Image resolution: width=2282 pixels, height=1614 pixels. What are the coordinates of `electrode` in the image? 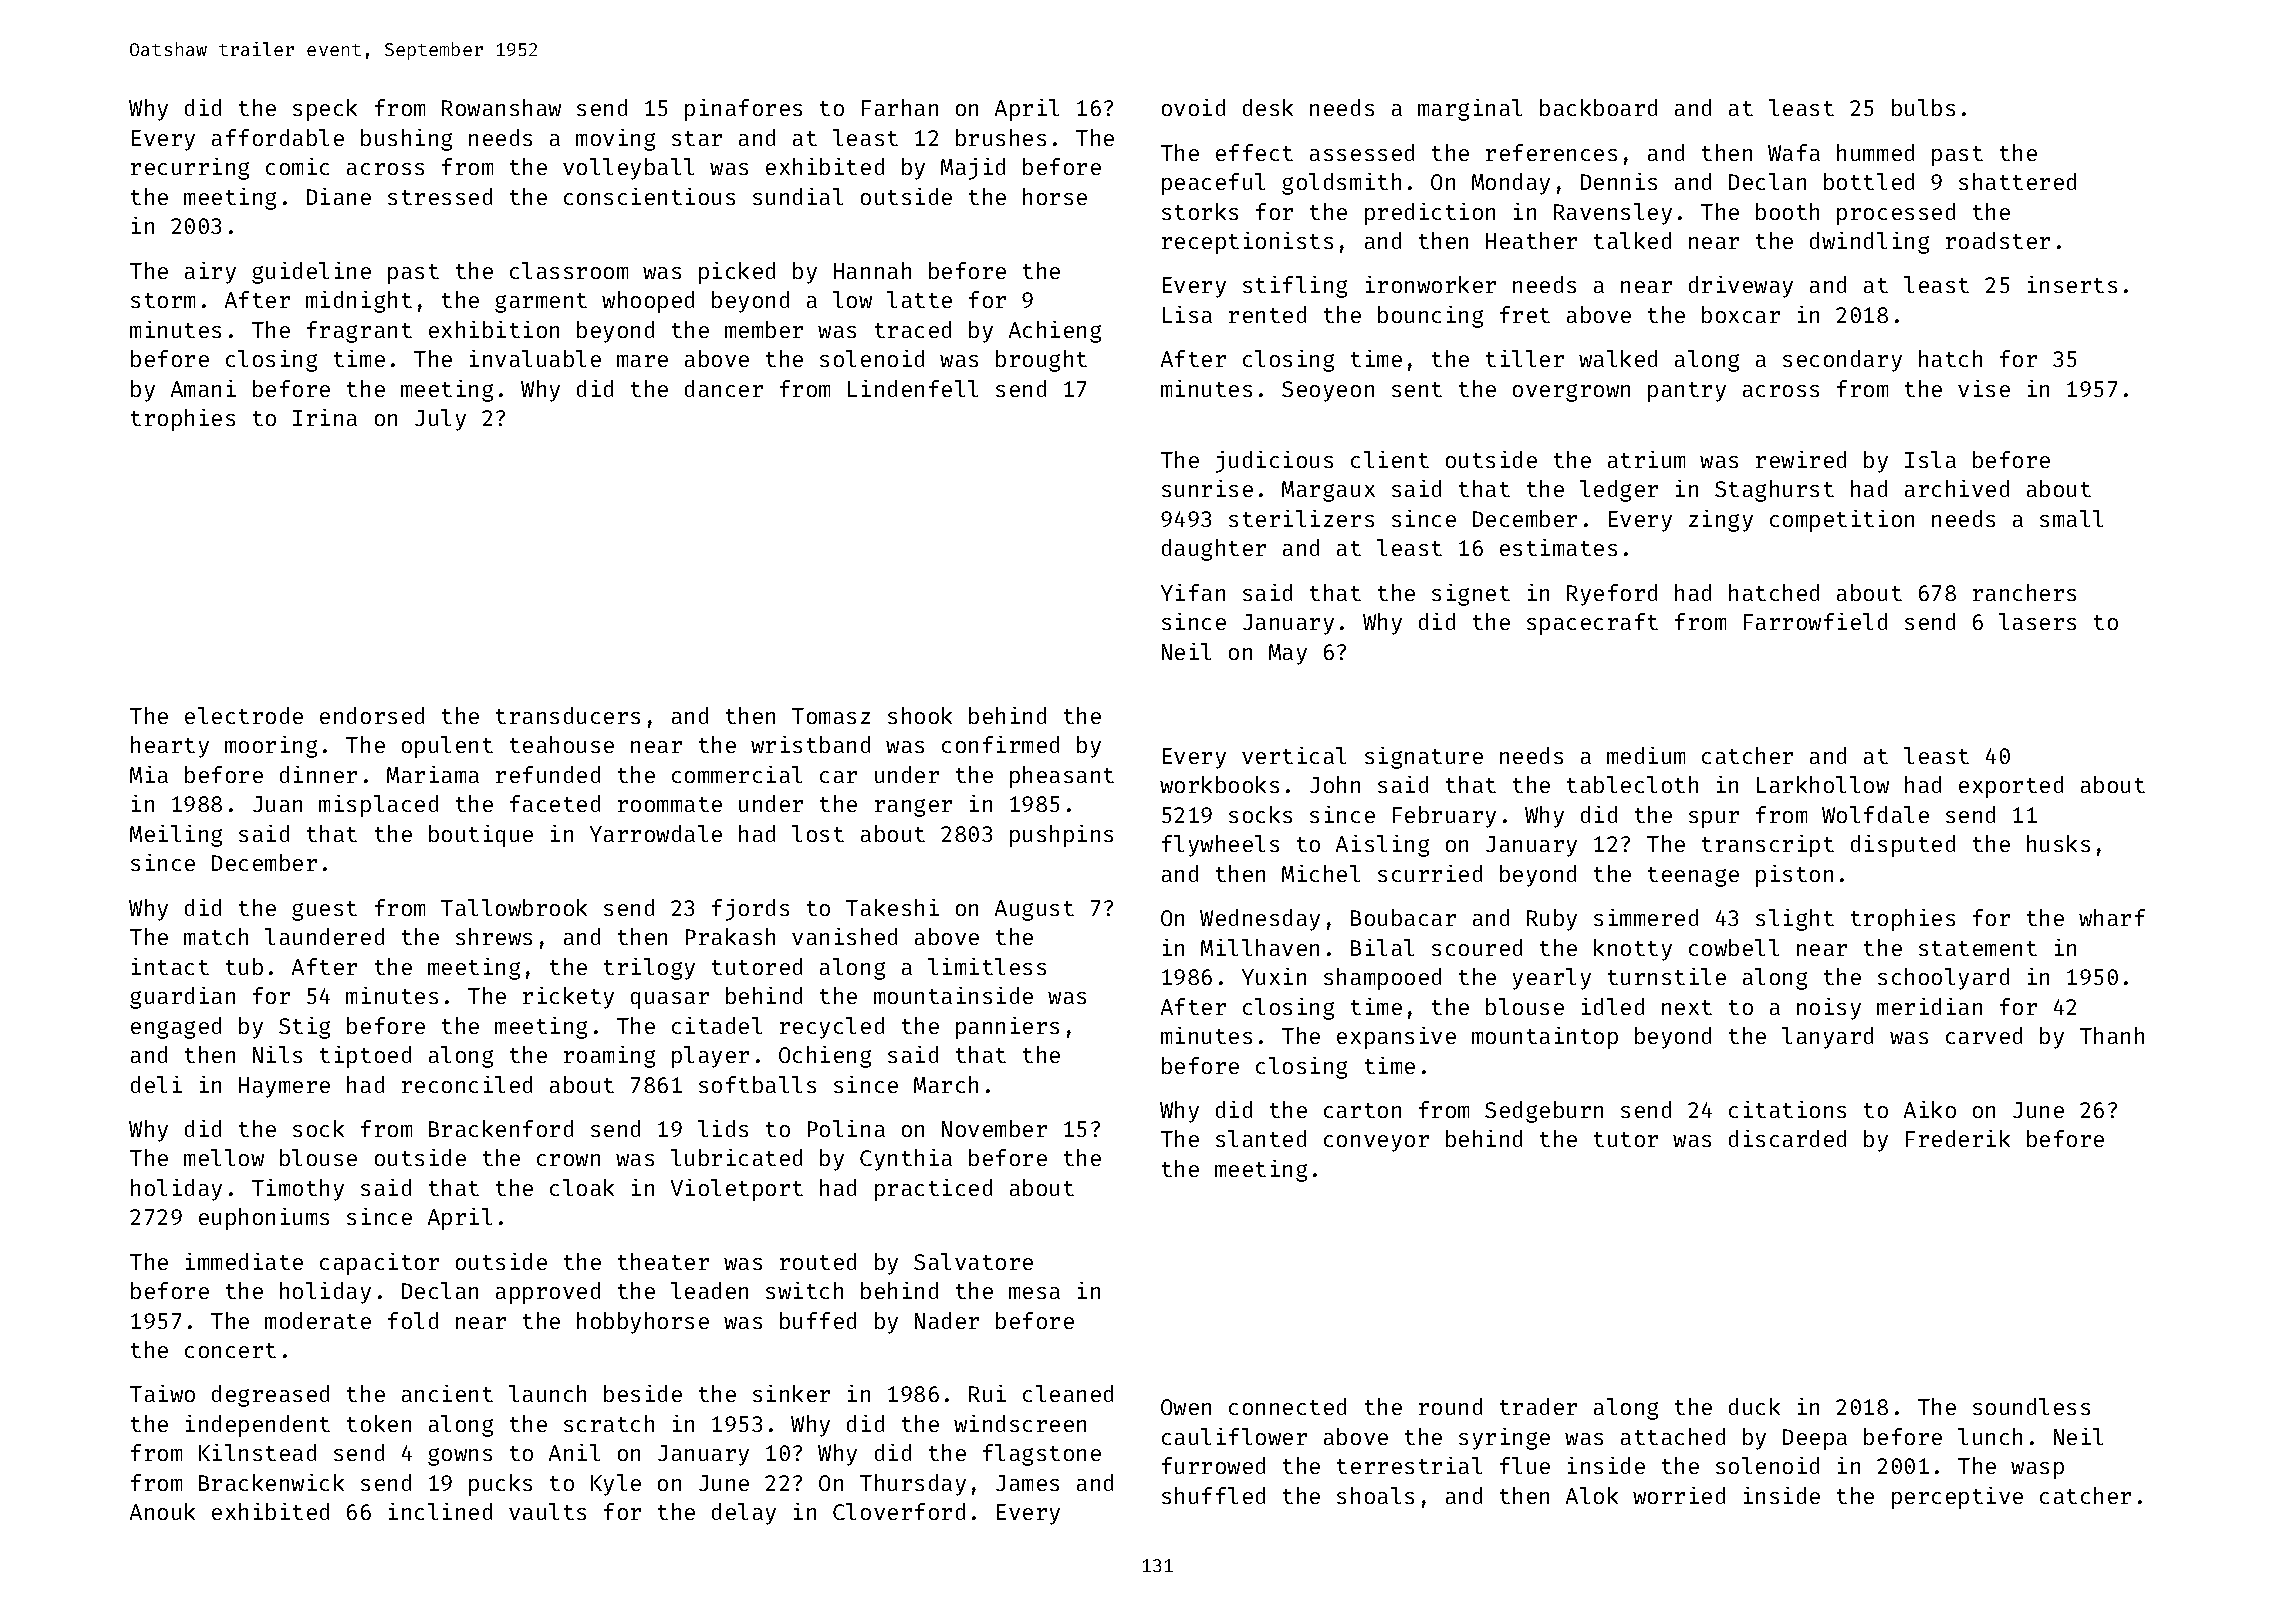 It's located at (244, 715).
